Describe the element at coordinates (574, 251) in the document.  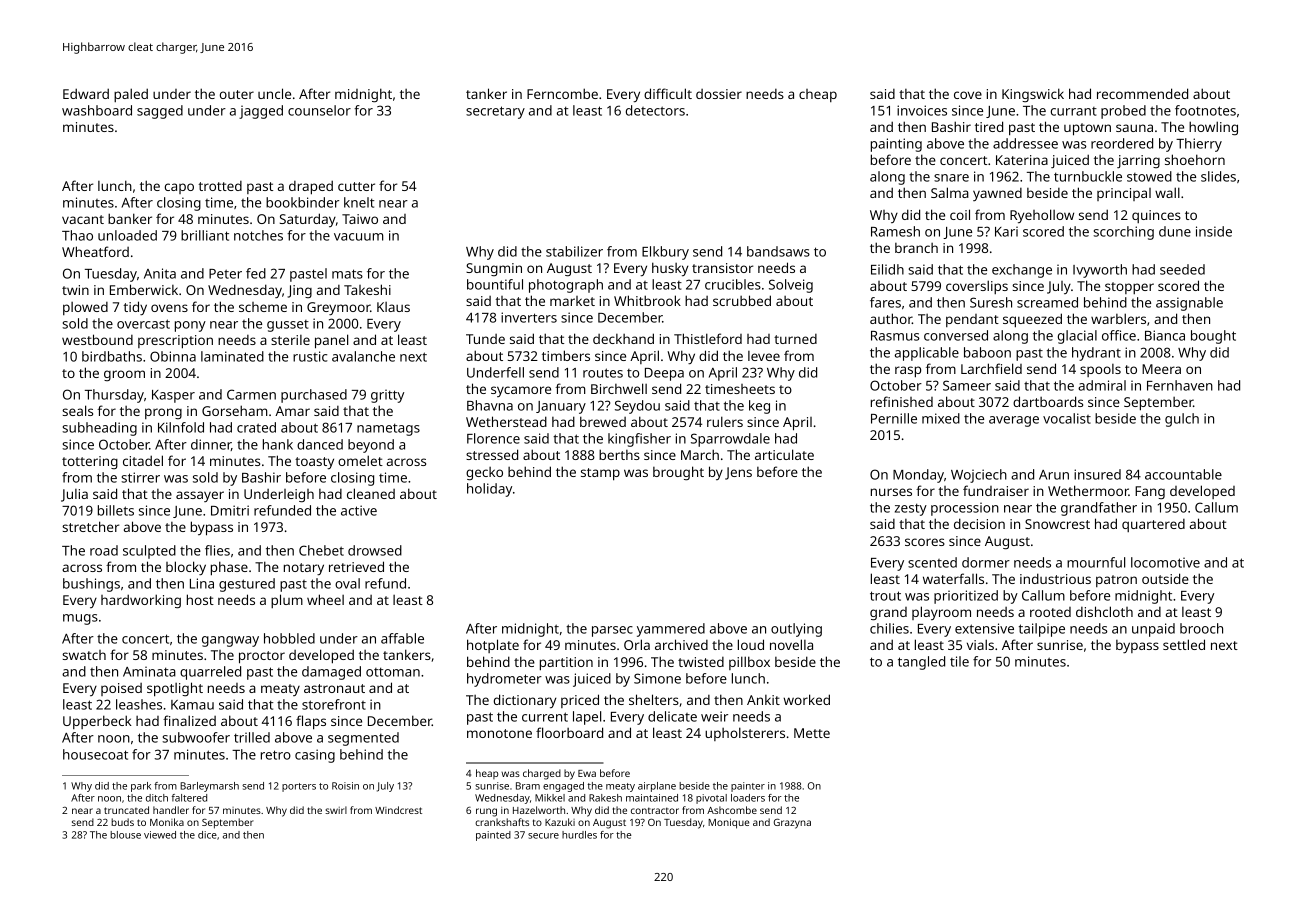
I see `stabilizer` at that location.
